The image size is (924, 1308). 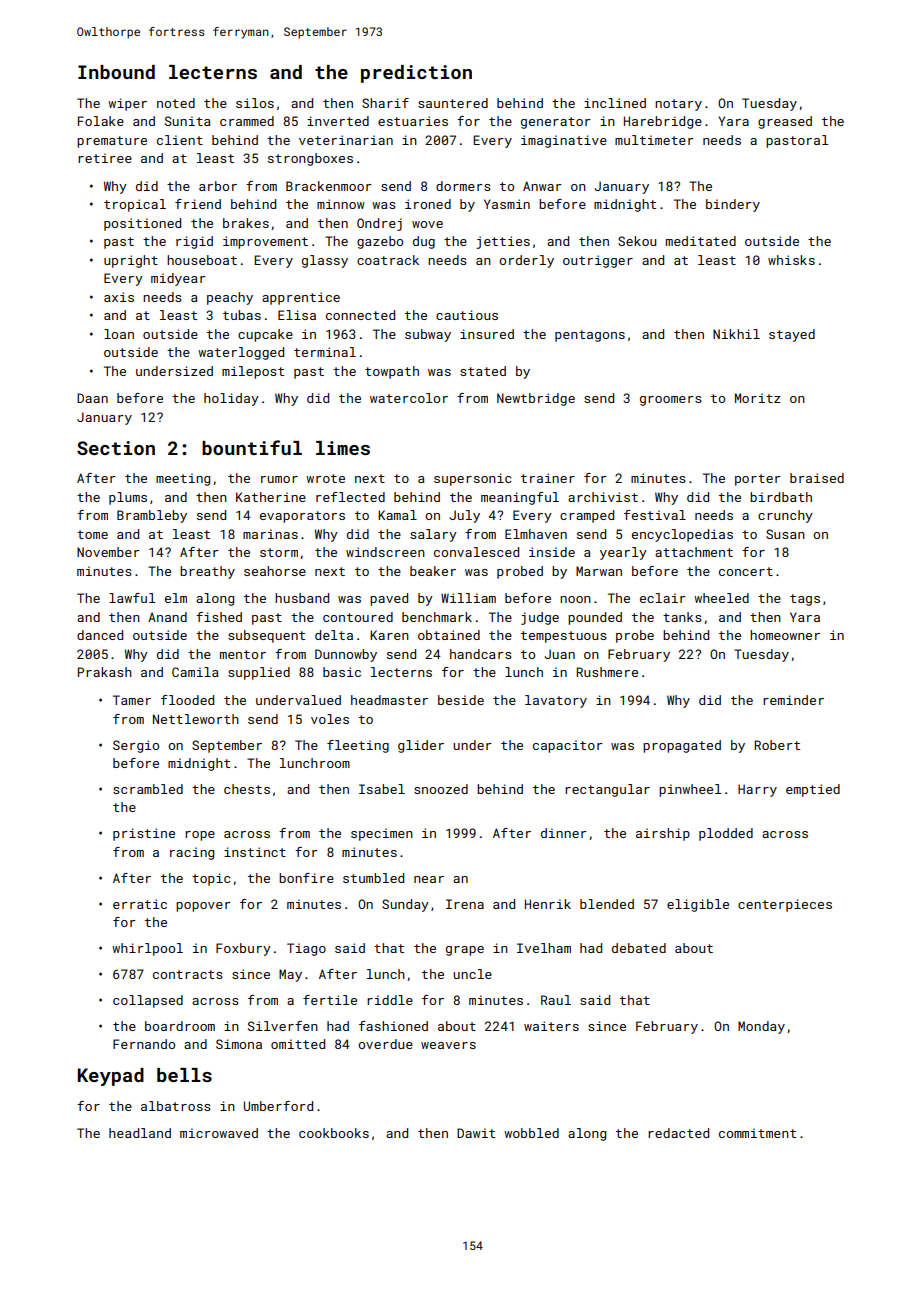 What do you see at coordinates (180, 1026) in the screenshot?
I see `boardroom` at bounding box center [180, 1026].
